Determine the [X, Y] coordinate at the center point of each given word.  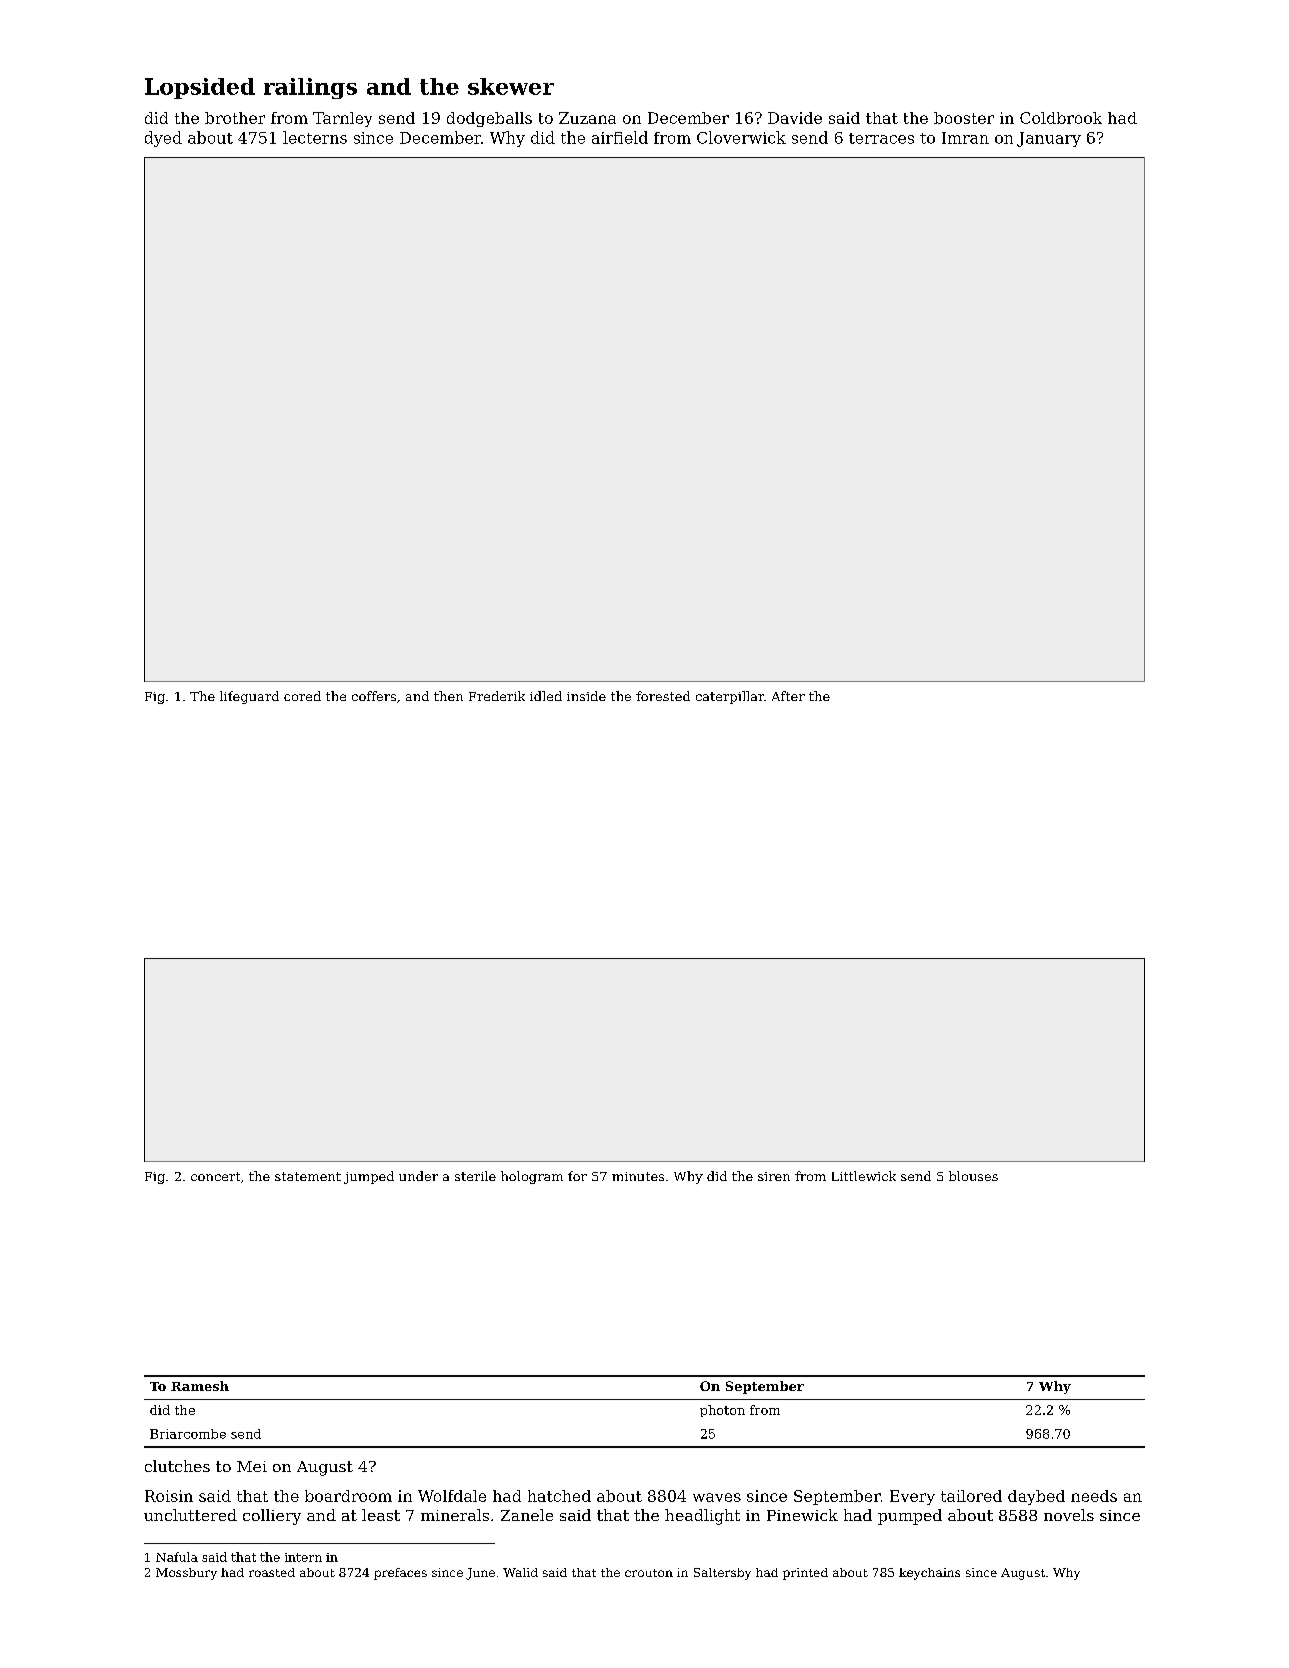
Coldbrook [1061, 118]
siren [774, 1176]
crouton [649, 1573]
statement [308, 1176]
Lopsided [200, 88]
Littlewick [864, 1176]
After [788, 696]
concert [215, 1176]
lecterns [315, 137]
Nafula [177, 1557]
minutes [638, 1176]
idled [546, 696]
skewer [511, 86]
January [1049, 139]
